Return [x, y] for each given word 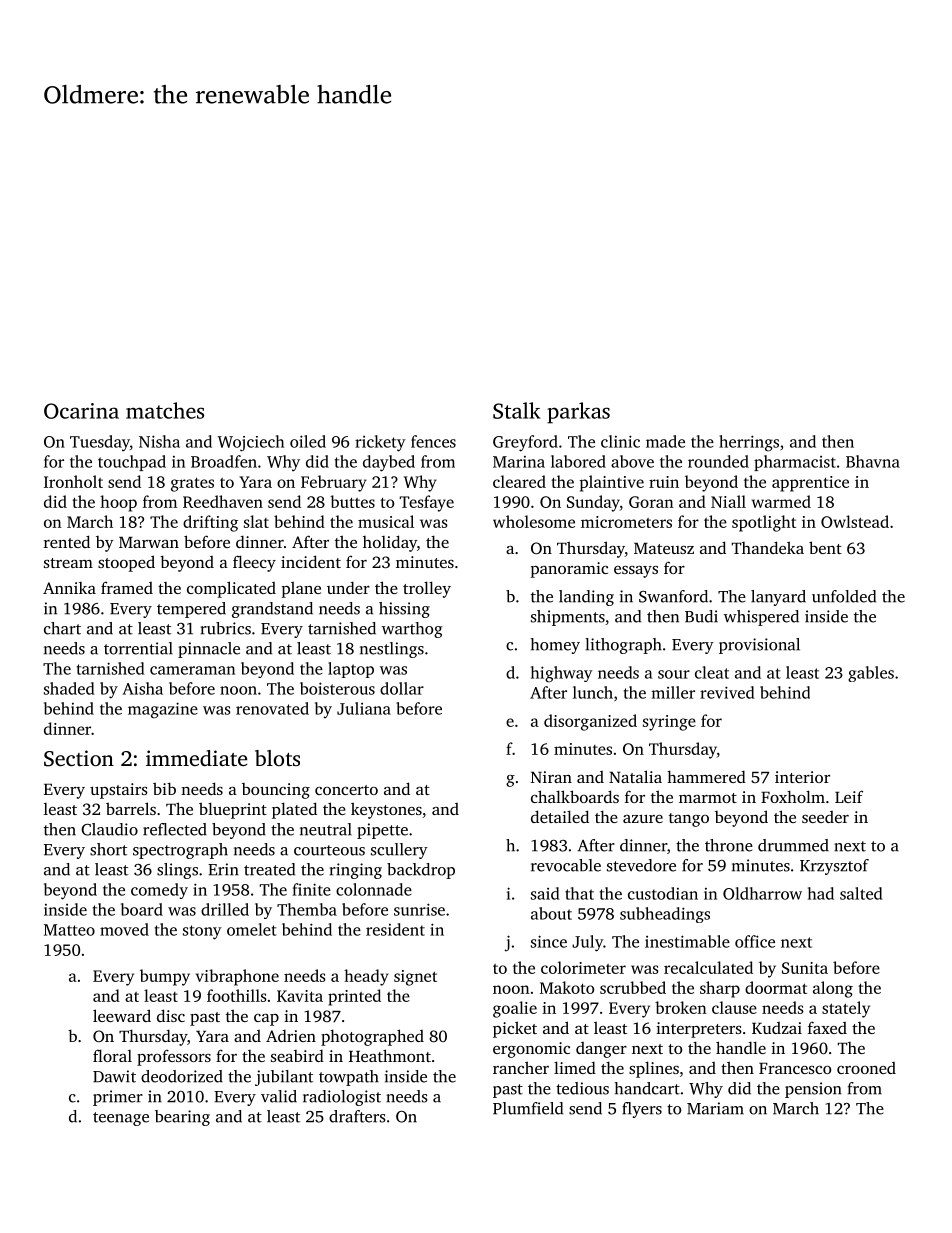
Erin [223, 869]
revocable [566, 865]
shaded [69, 688]
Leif [849, 796]
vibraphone [237, 977]
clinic [620, 441]
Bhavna [873, 461]
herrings [749, 443]
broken [681, 1007]
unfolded [844, 596]
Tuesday [100, 443]
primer [118, 1098]
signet [415, 978]
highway [561, 674]
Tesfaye [427, 503]
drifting [210, 523]
